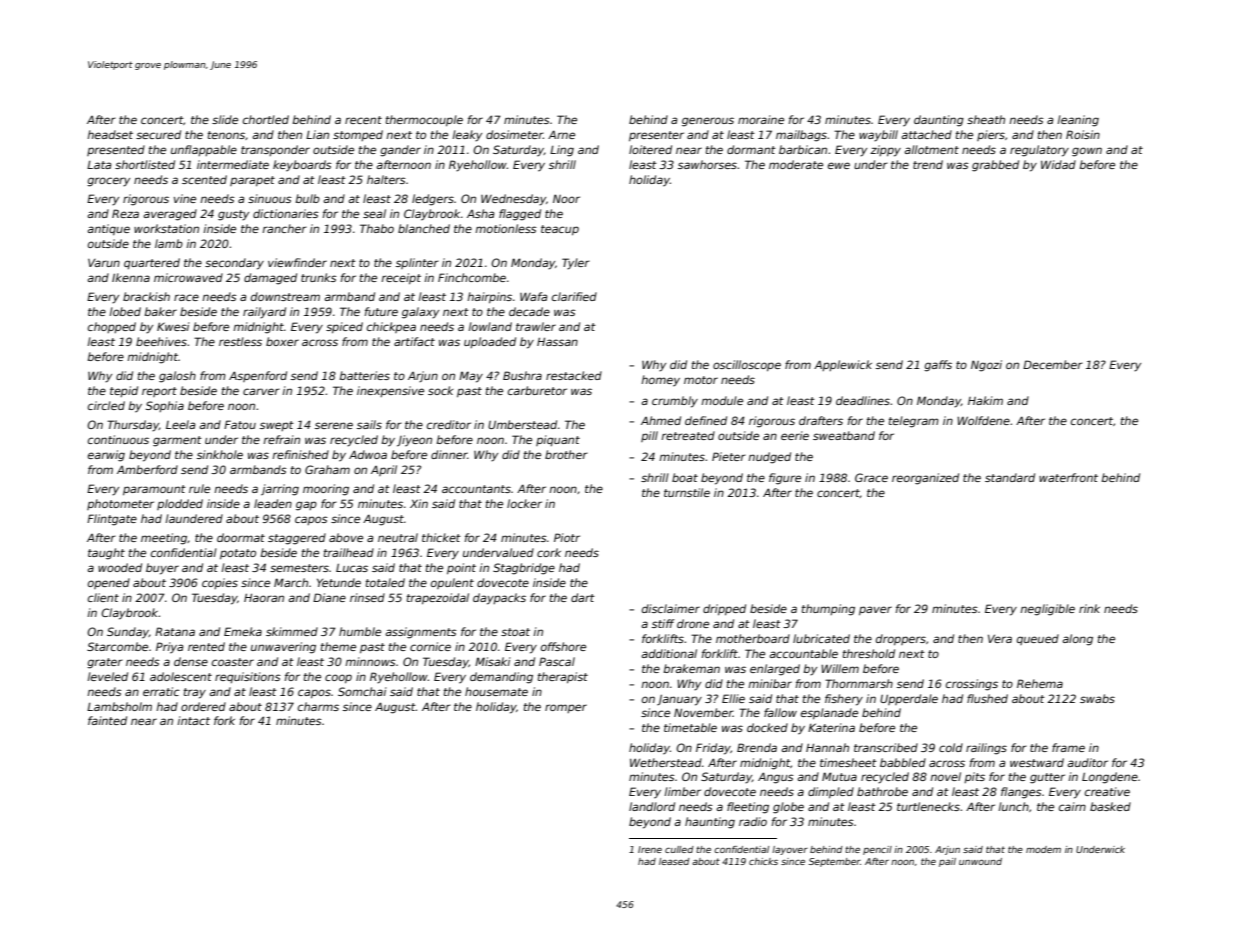 The width and height of the page is (1233, 952). I want to click on gaffs, so click(938, 366).
